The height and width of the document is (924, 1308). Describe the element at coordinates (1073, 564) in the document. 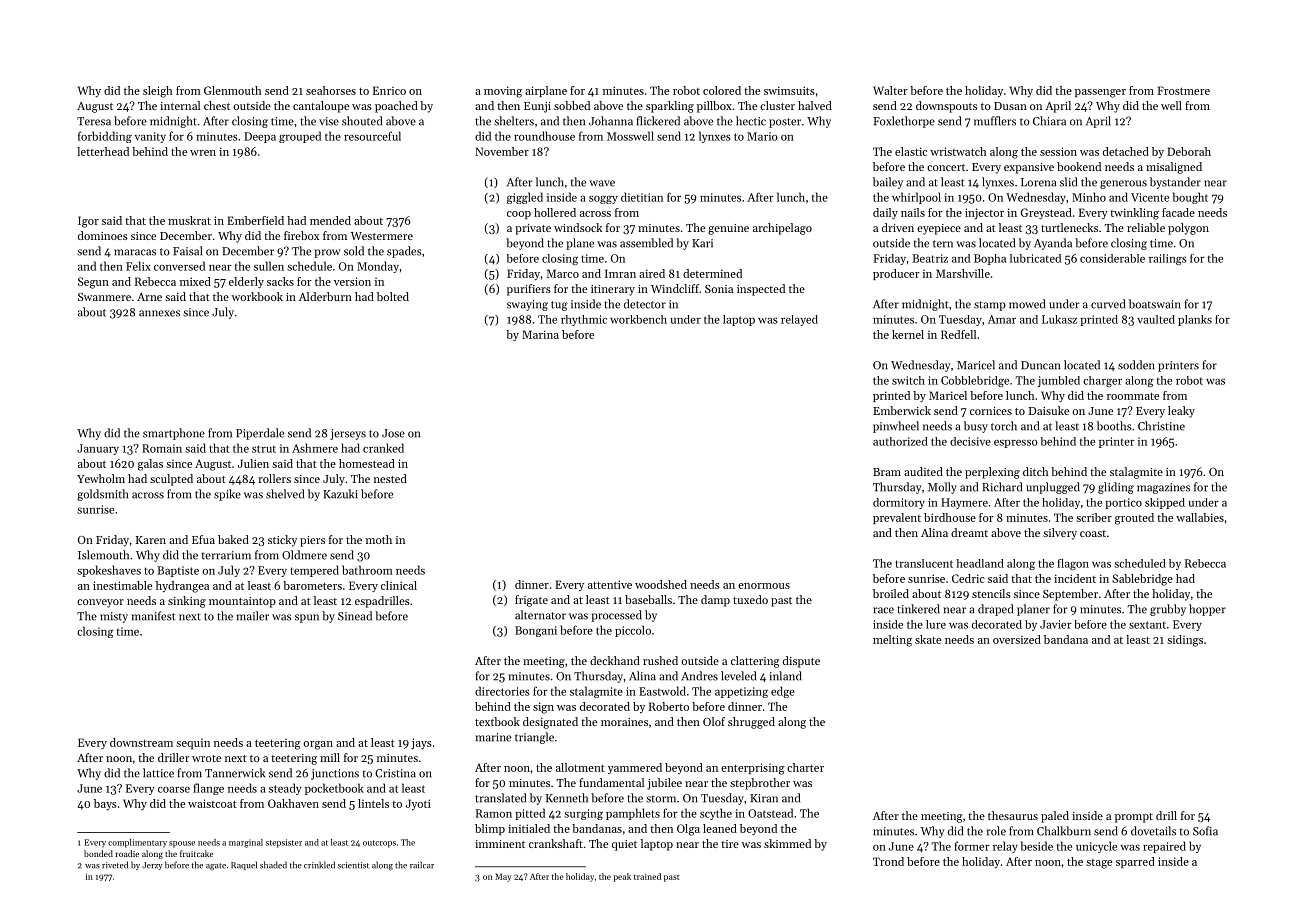

I see `flagon` at that location.
